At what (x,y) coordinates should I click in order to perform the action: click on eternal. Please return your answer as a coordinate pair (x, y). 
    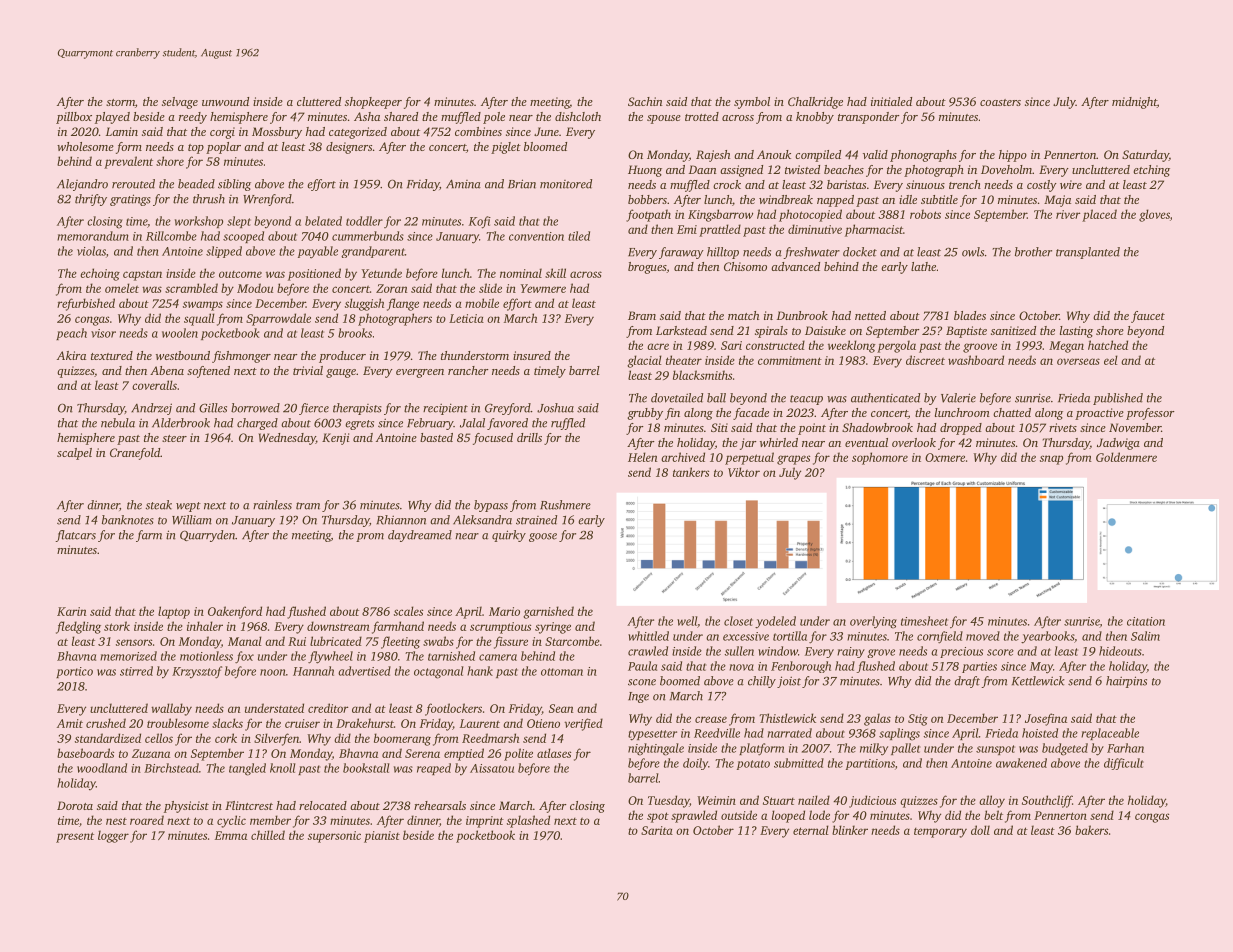
    Looking at the image, I should click on (811, 830).
